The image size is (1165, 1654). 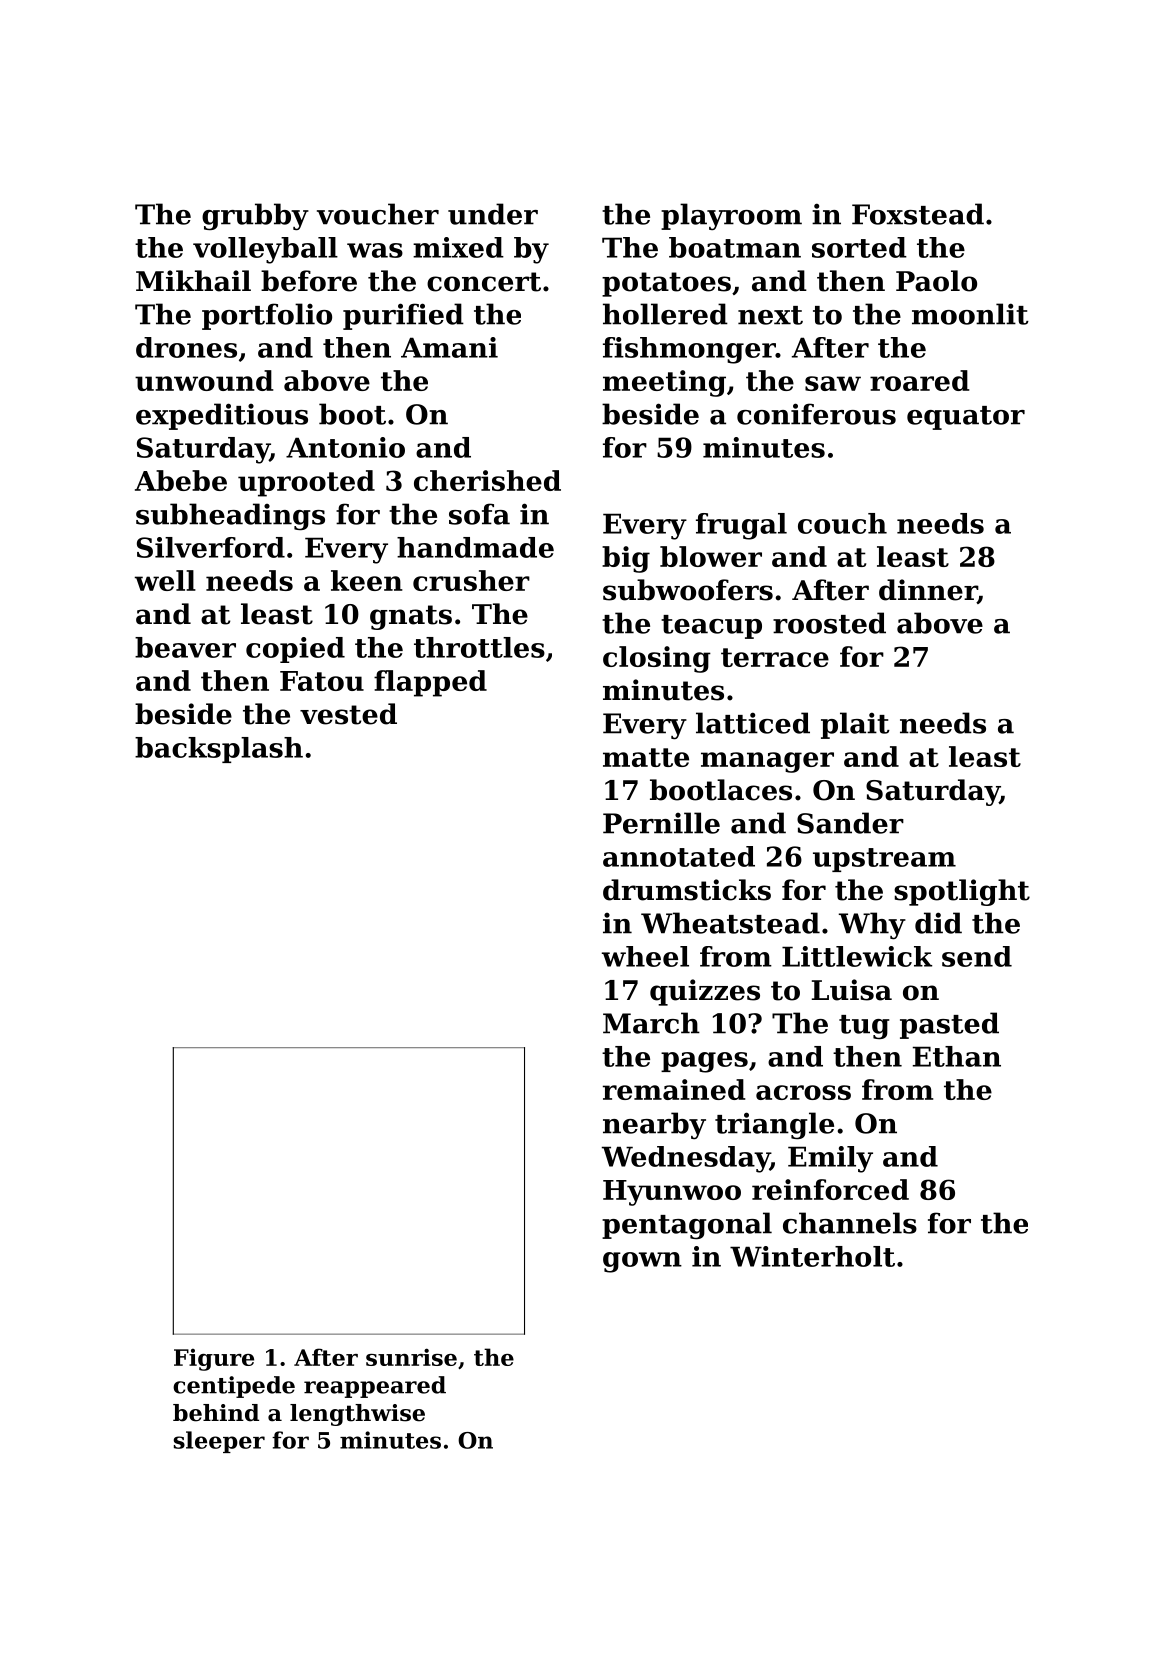 What do you see at coordinates (918, 214) in the document?
I see `Foxstead` at bounding box center [918, 214].
